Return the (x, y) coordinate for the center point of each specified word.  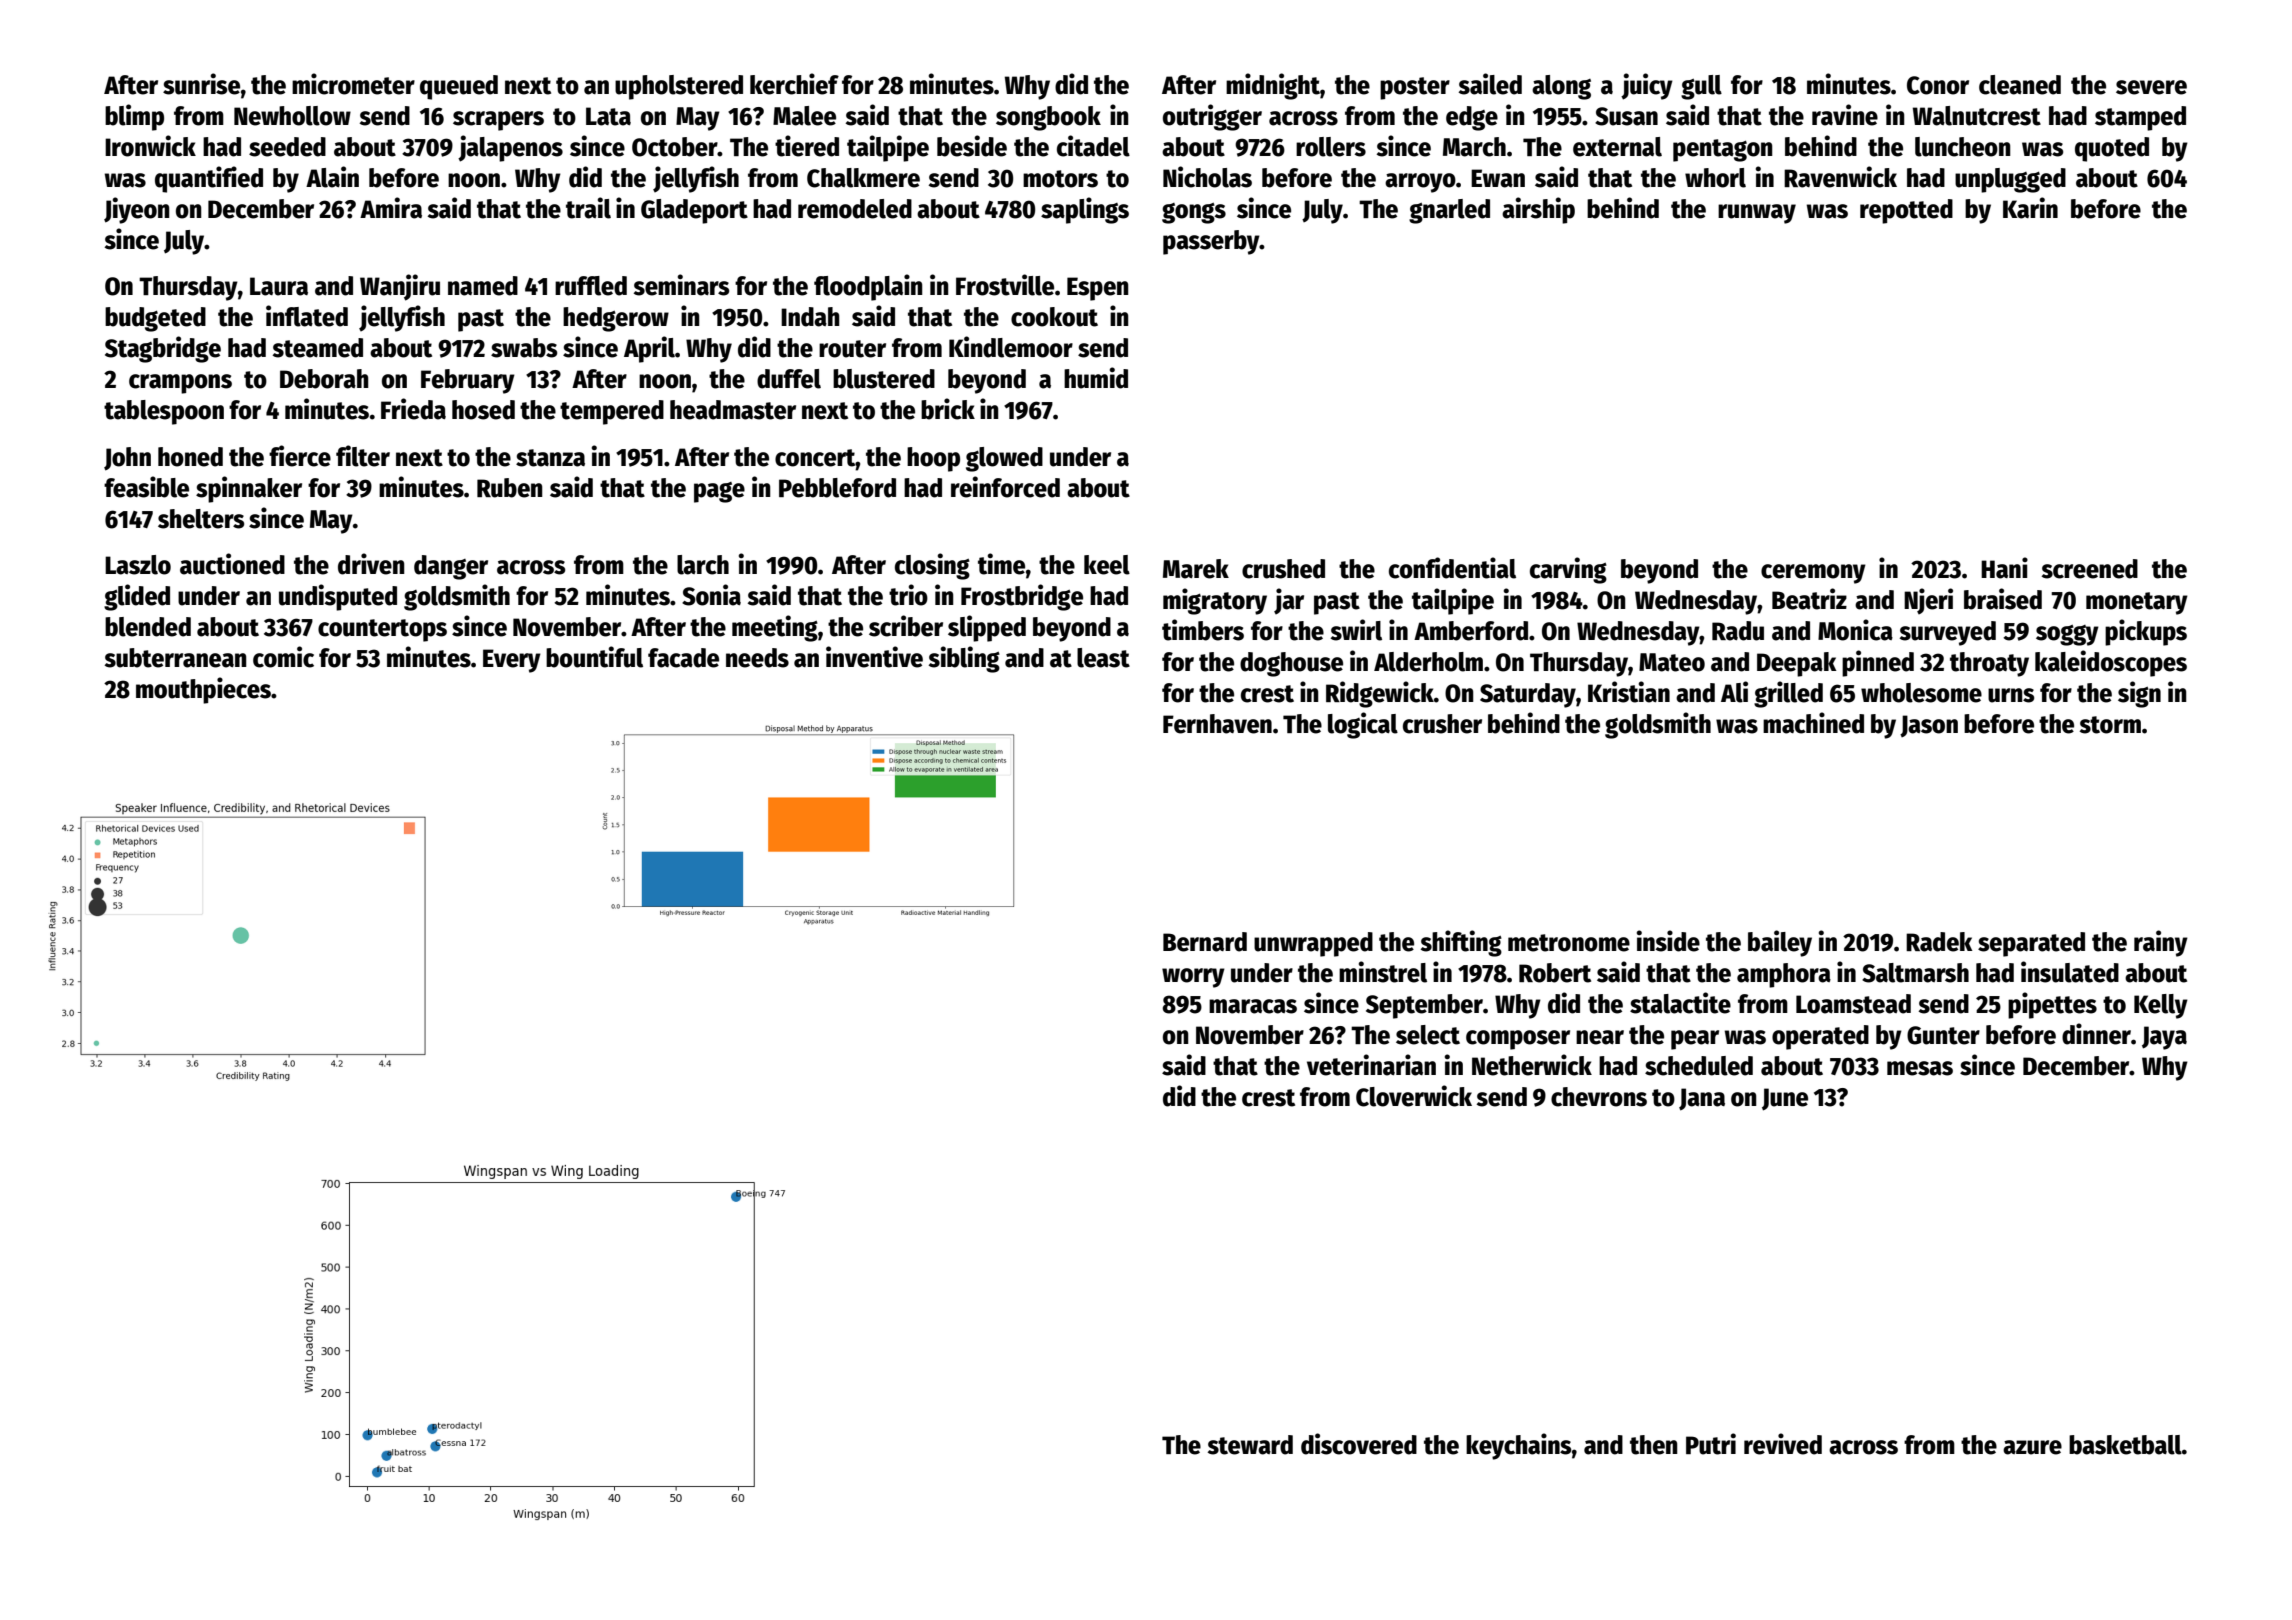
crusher (1442, 724)
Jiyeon (137, 210)
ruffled (591, 286)
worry (1193, 978)
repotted (1906, 211)
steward (1250, 1445)
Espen (1098, 289)
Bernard (1205, 942)
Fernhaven (1217, 724)
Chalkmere (863, 178)
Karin (2030, 208)
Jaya (2164, 1038)
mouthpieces (203, 690)
